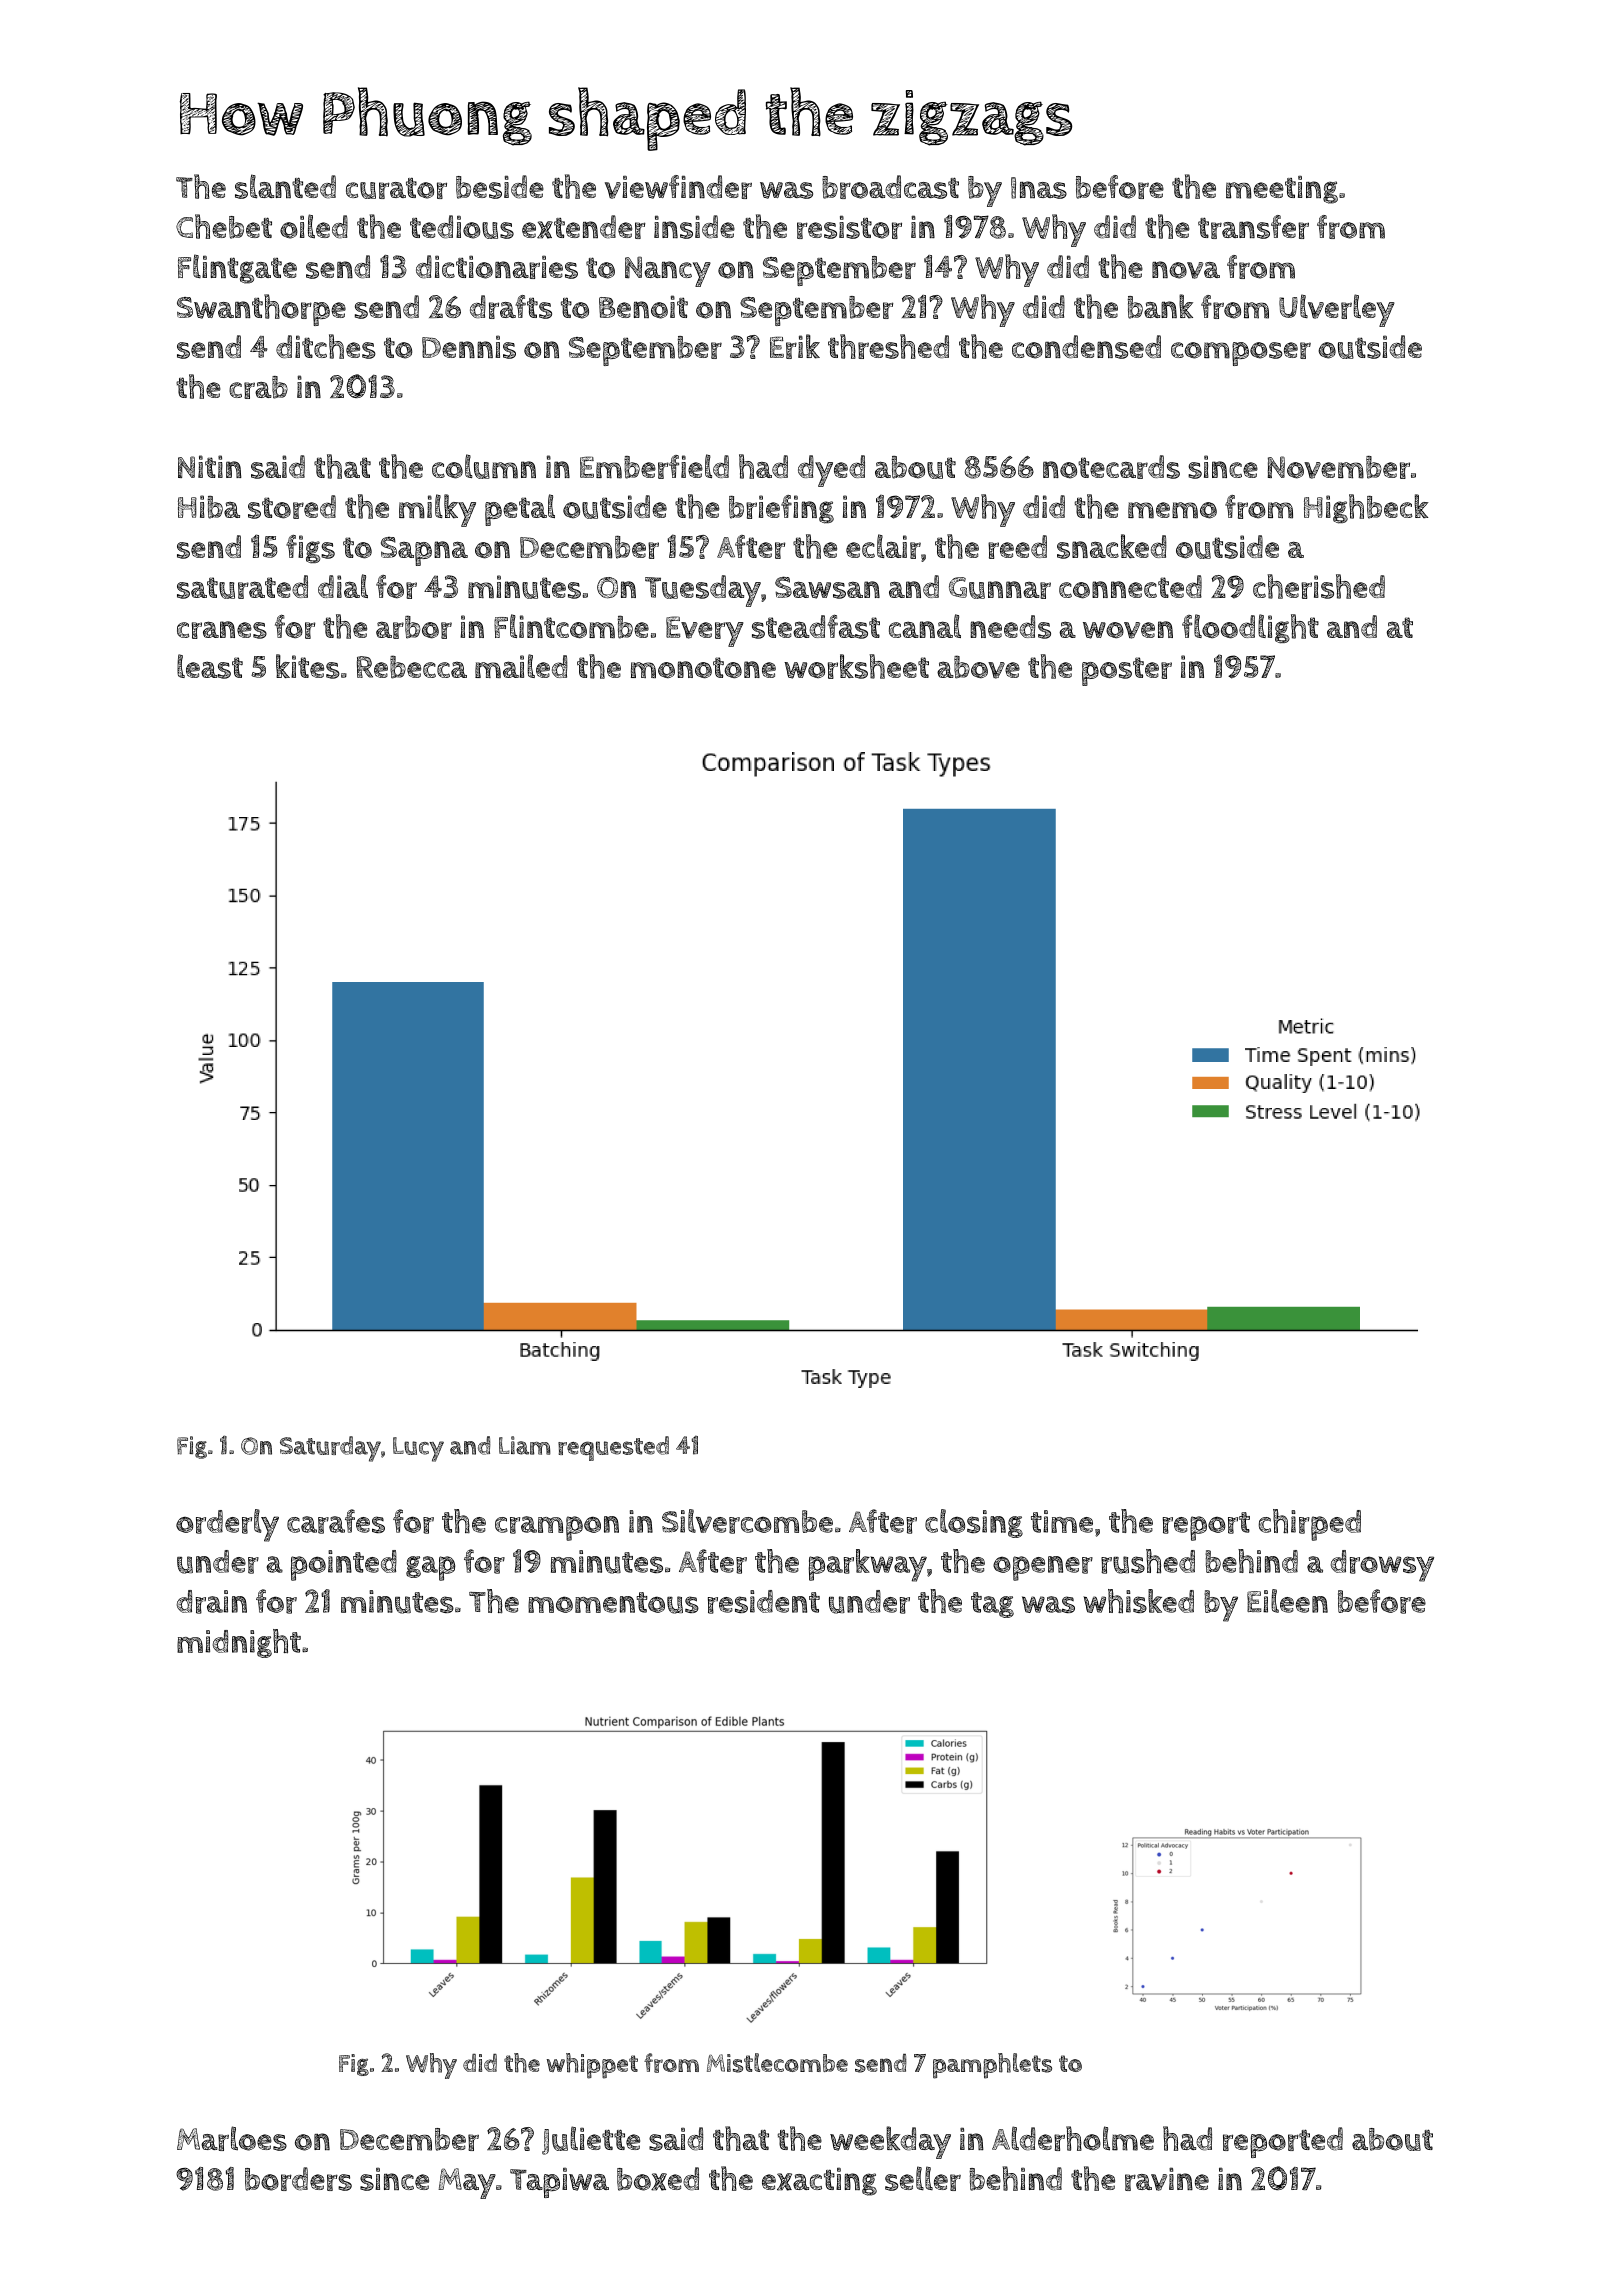  I want to click on steadfast, so click(816, 626).
